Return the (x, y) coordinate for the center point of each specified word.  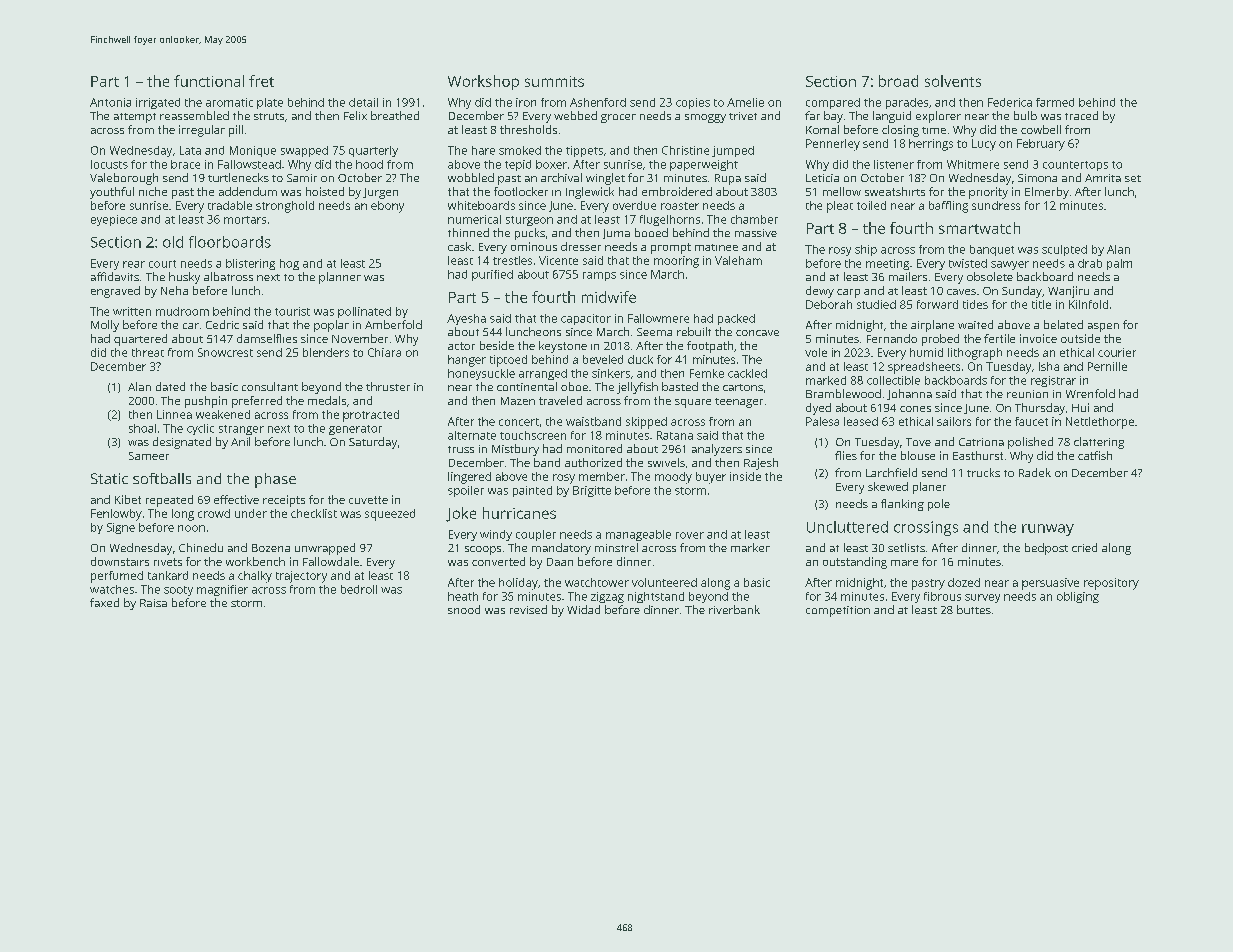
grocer (618, 118)
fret (261, 81)
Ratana (675, 435)
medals (327, 400)
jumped (733, 151)
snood (464, 609)
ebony (387, 207)
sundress (996, 205)
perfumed (117, 577)
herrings (931, 145)
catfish (1095, 455)
